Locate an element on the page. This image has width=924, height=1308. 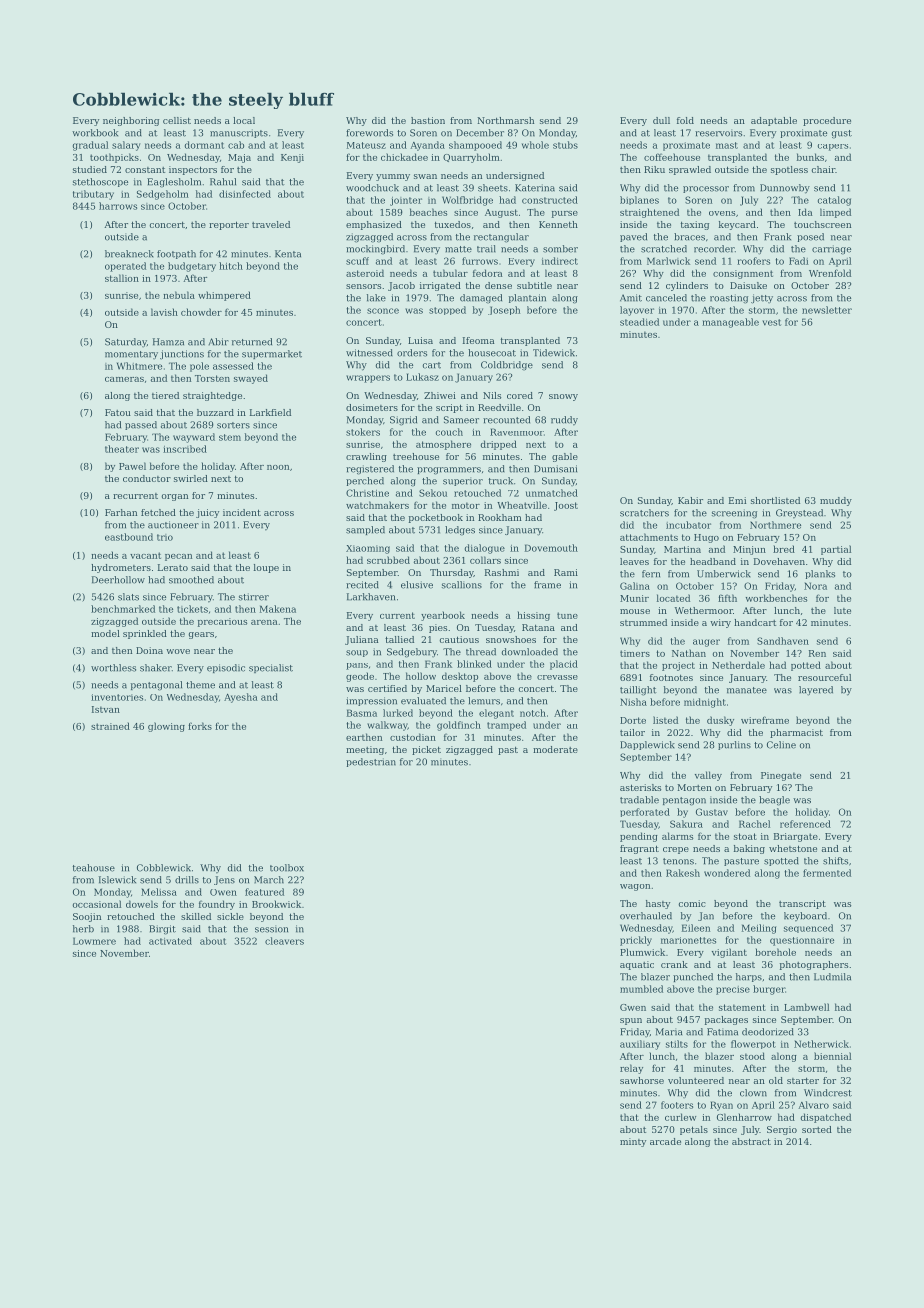
indirect is located at coordinates (560, 261).
